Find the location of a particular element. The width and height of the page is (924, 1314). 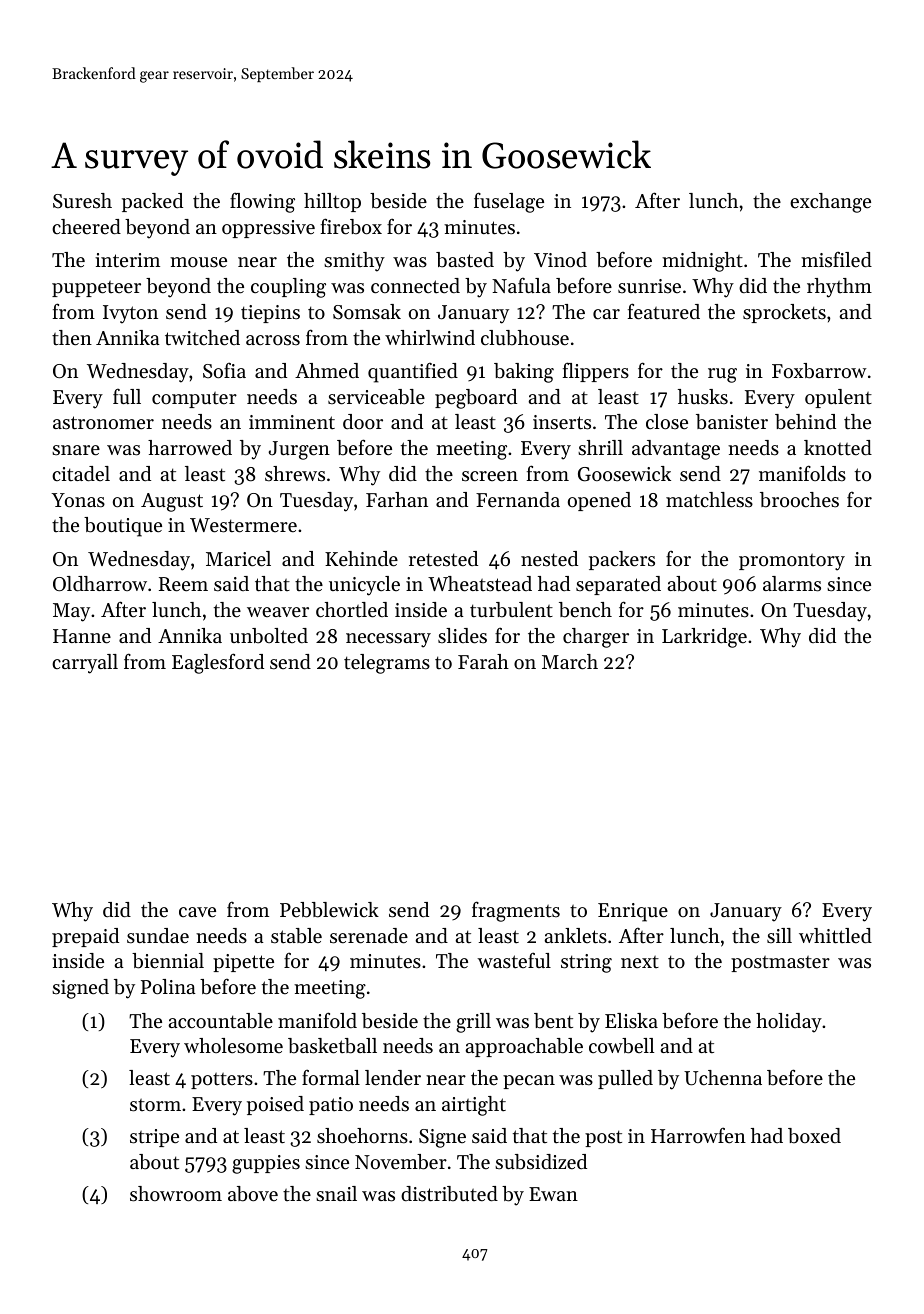

string is located at coordinates (586, 963).
